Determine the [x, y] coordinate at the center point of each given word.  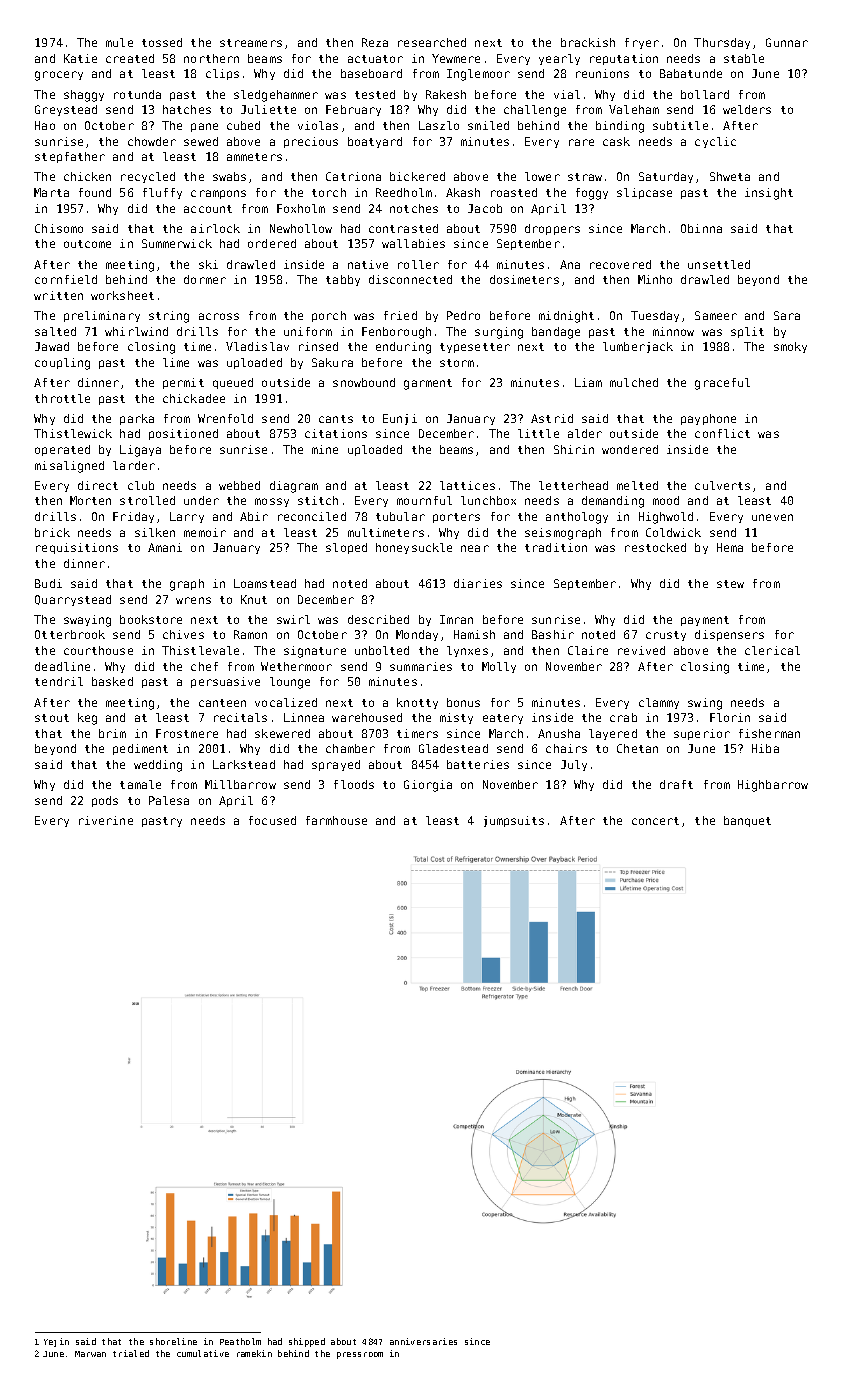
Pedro [463, 315]
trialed [131, 1353]
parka [137, 419]
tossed [162, 42]
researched [432, 42]
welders [747, 109]
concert [655, 821]
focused [272, 820]
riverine [106, 820]
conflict [722, 433]
